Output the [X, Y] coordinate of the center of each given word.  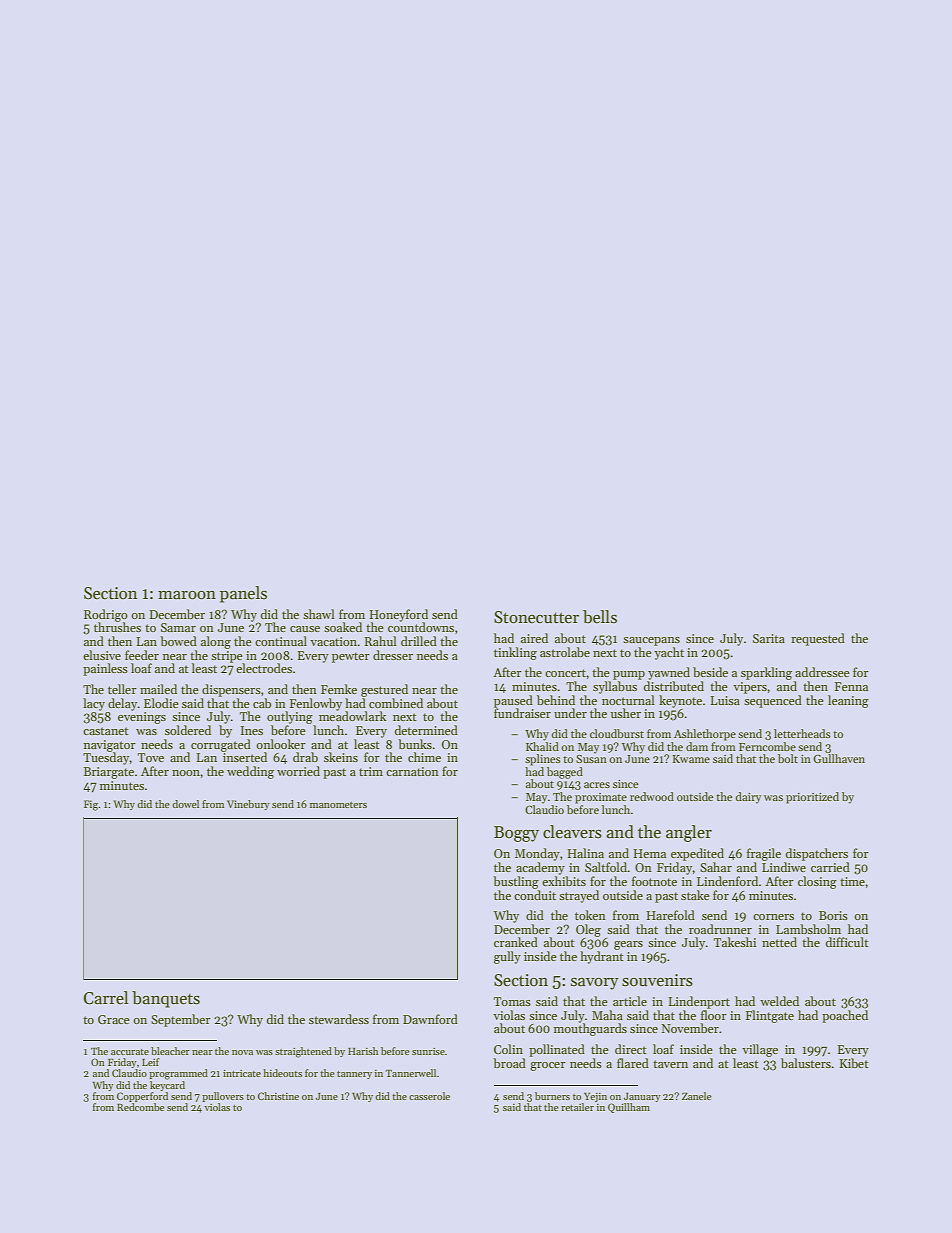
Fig [91, 805]
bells [600, 617]
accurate [130, 1052]
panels [243, 594]
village [760, 1050]
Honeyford [399, 615]
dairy [748, 798]
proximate [601, 798]
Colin [508, 1049]
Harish [363, 1051]
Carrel [106, 998]
